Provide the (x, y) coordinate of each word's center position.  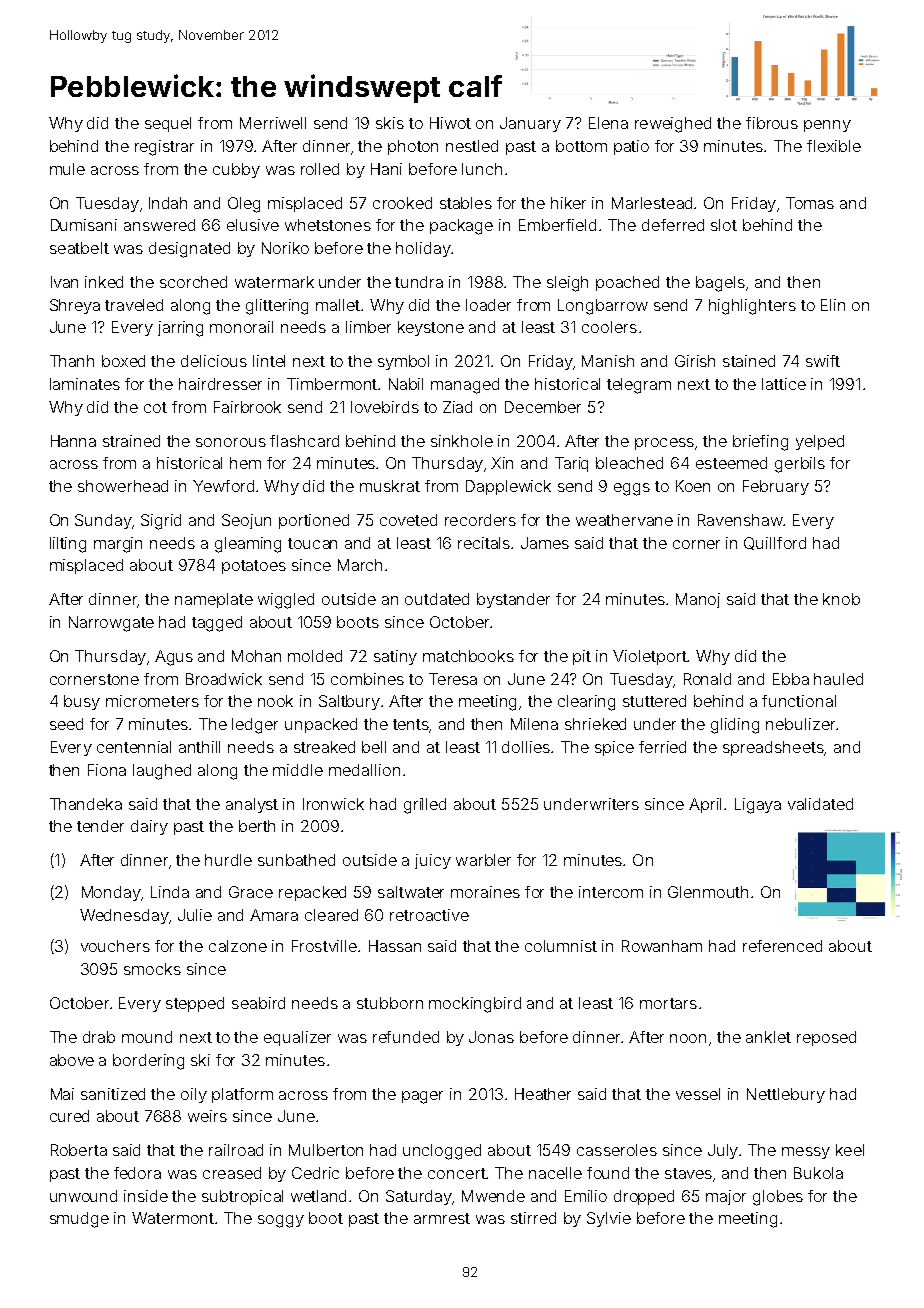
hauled (838, 679)
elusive (253, 225)
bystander (513, 600)
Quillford (775, 543)
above (72, 1060)
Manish (608, 361)
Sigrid (161, 522)
